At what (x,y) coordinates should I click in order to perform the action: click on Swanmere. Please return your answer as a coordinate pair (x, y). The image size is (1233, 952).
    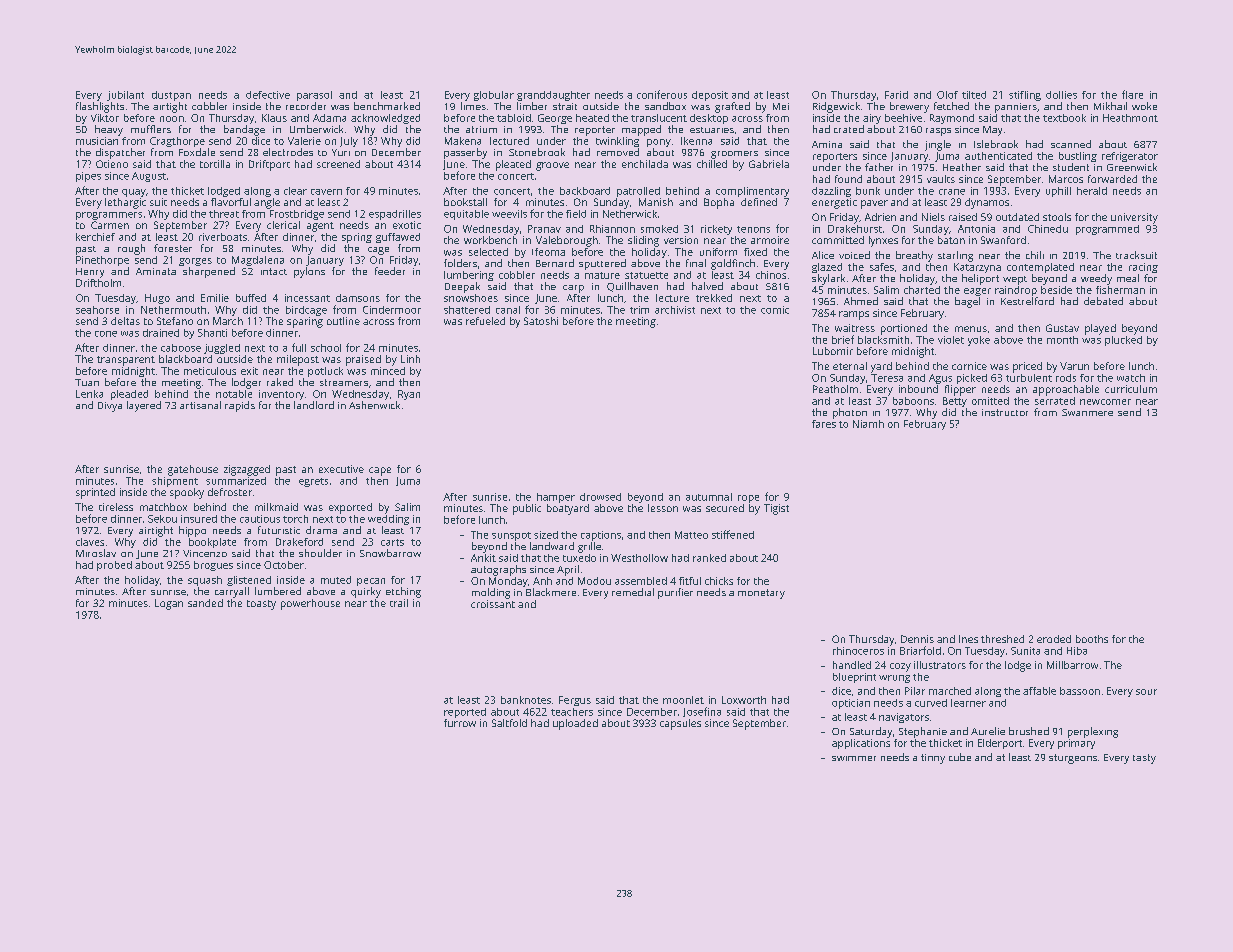
    Looking at the image, I should click on (1087, 412).
